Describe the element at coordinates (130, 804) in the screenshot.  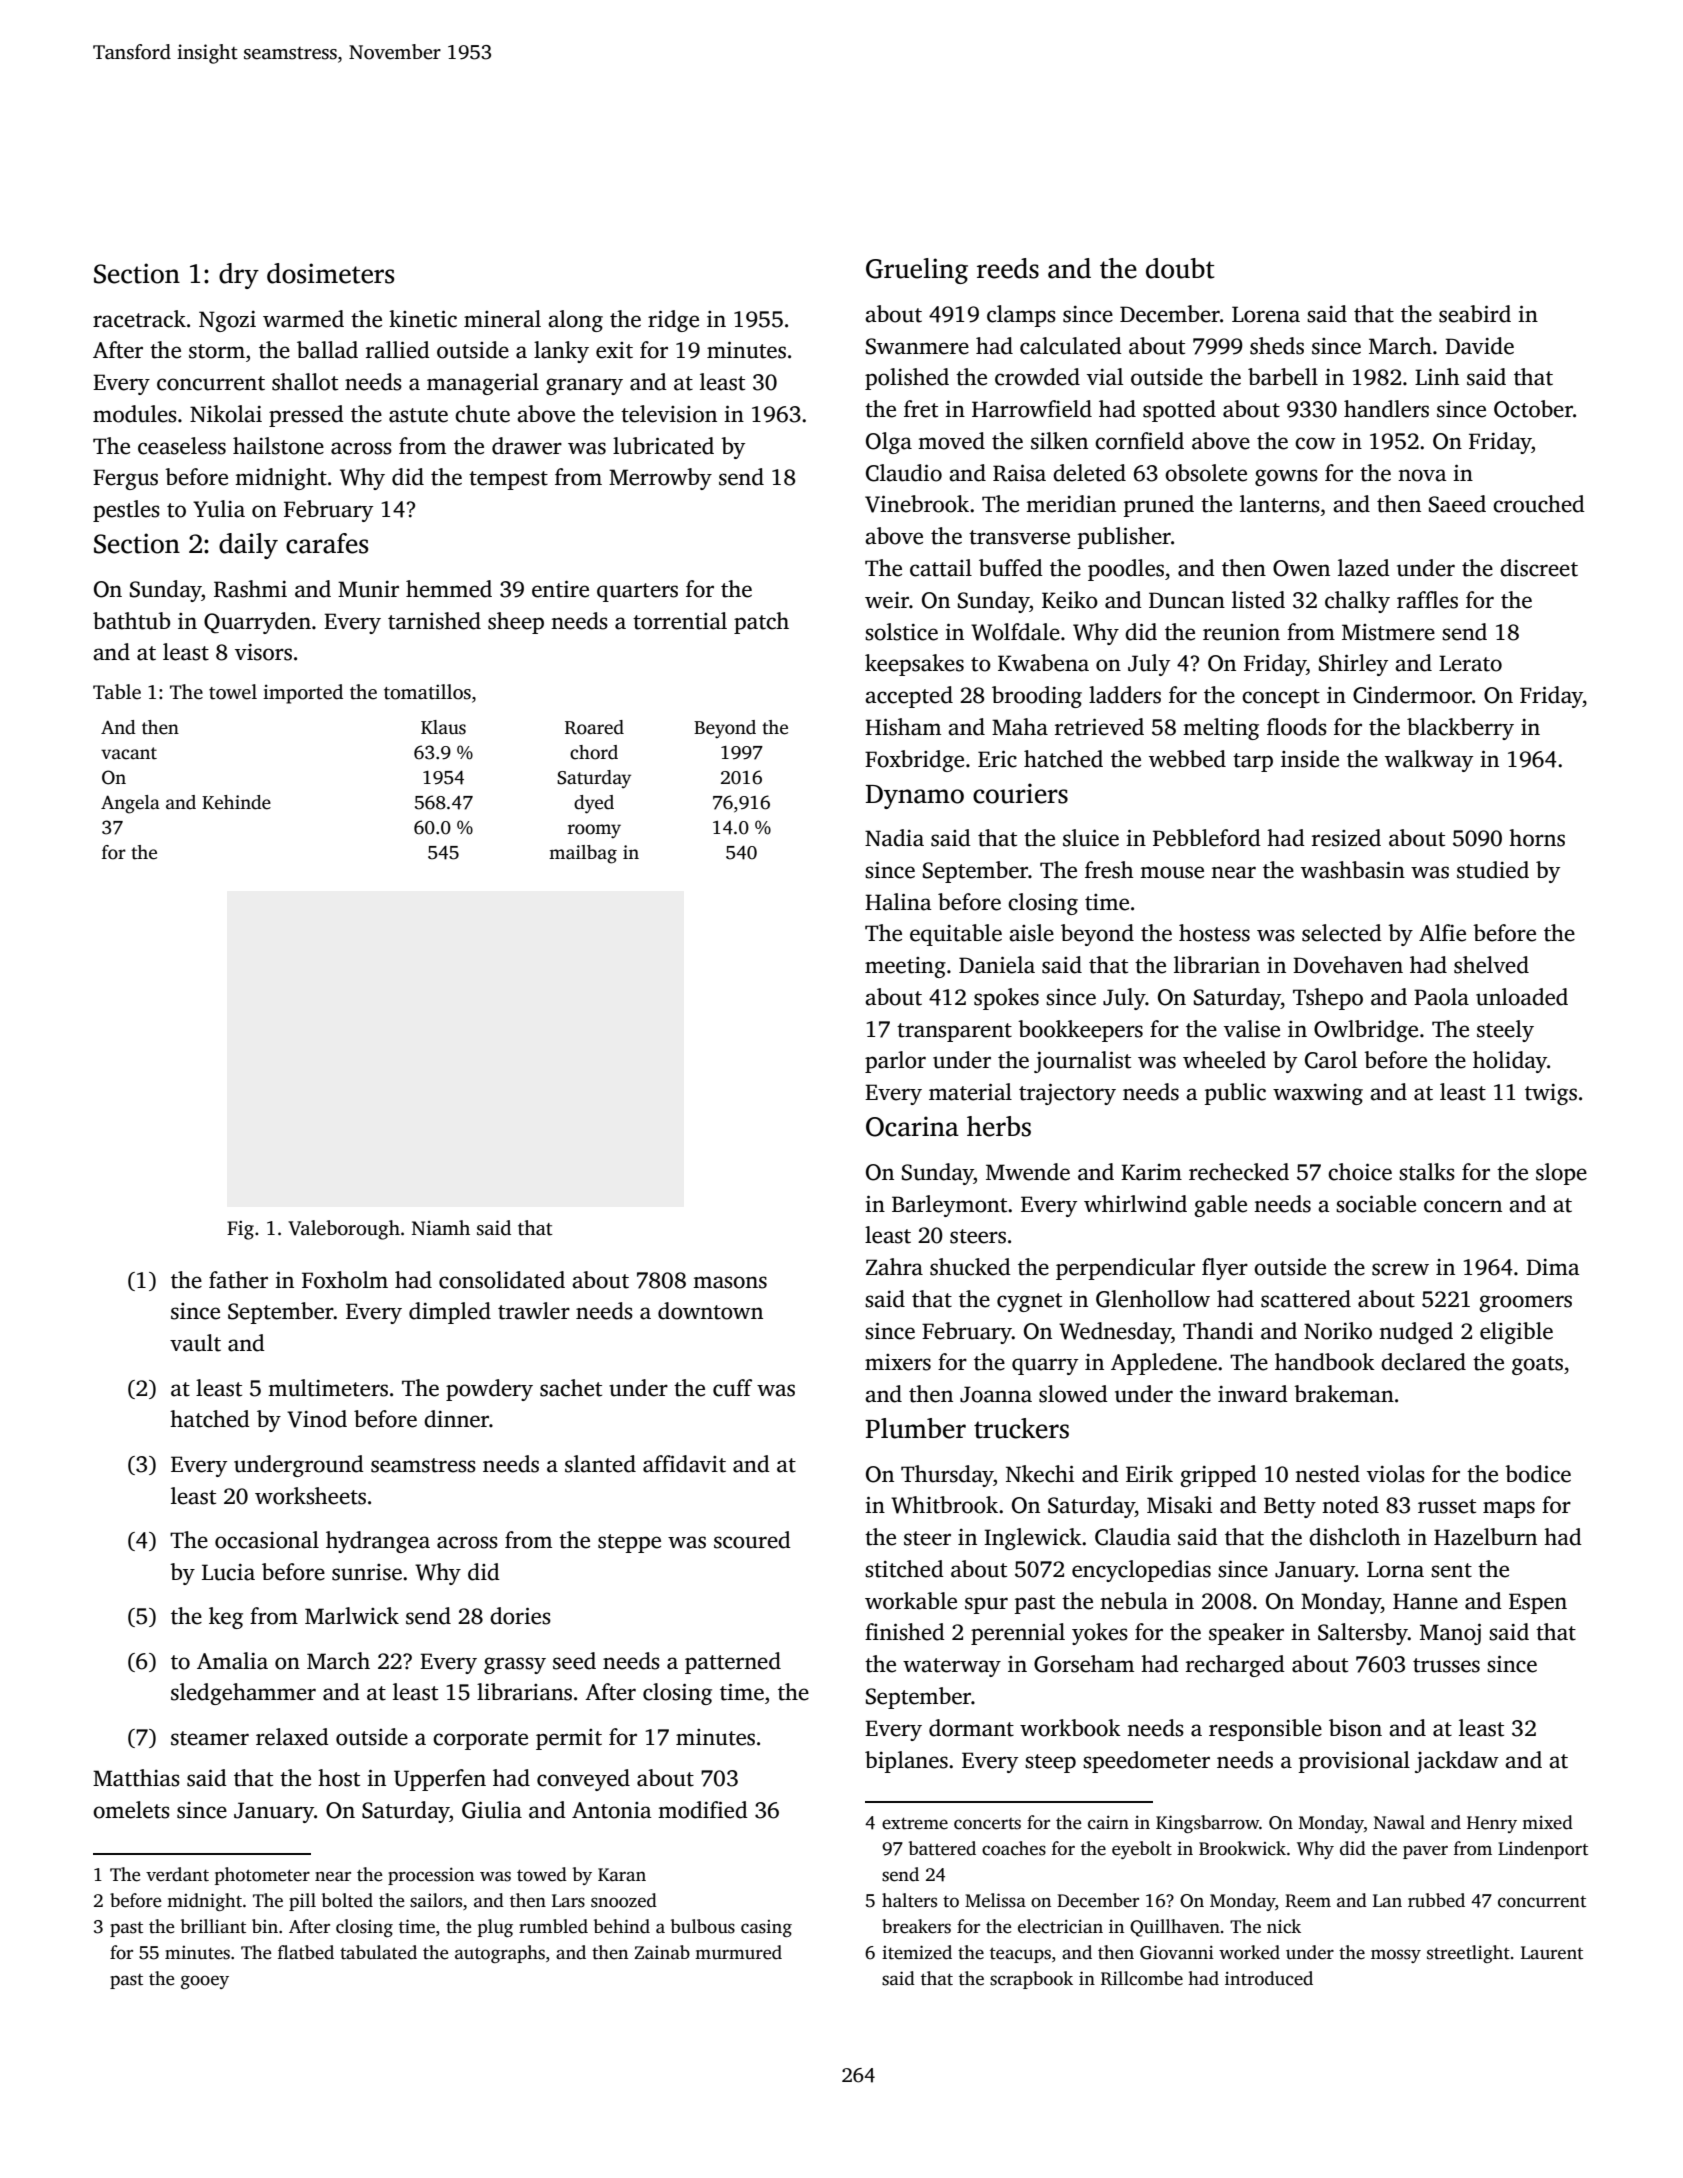
I see `Angela` at that location.
